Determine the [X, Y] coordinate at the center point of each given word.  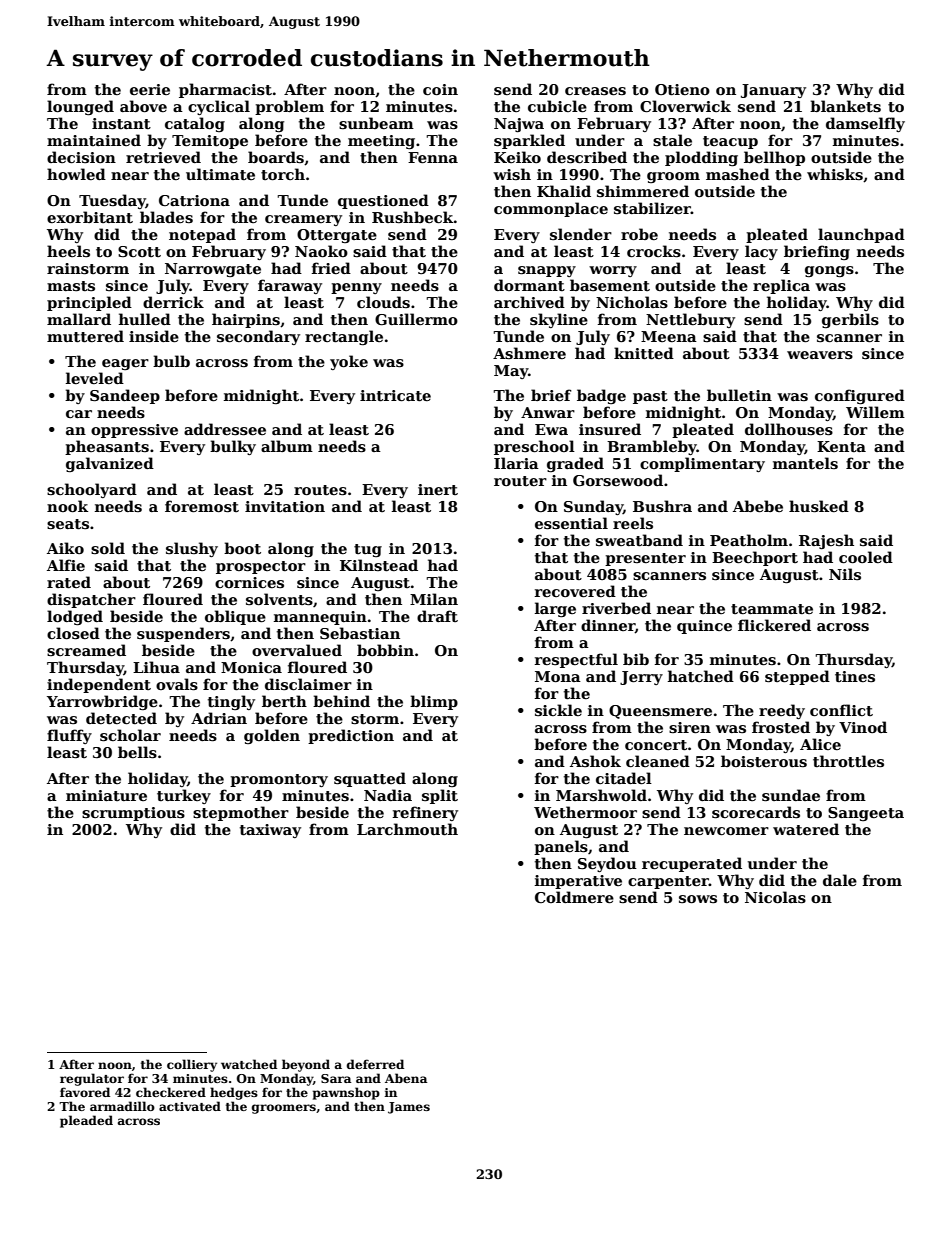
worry [613, 271]
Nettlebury [690, 320]
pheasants [107, 447]
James [409, 1108]
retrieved [163, 157]
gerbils [850, 320]
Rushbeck [413, 217]
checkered [171, 1092]
